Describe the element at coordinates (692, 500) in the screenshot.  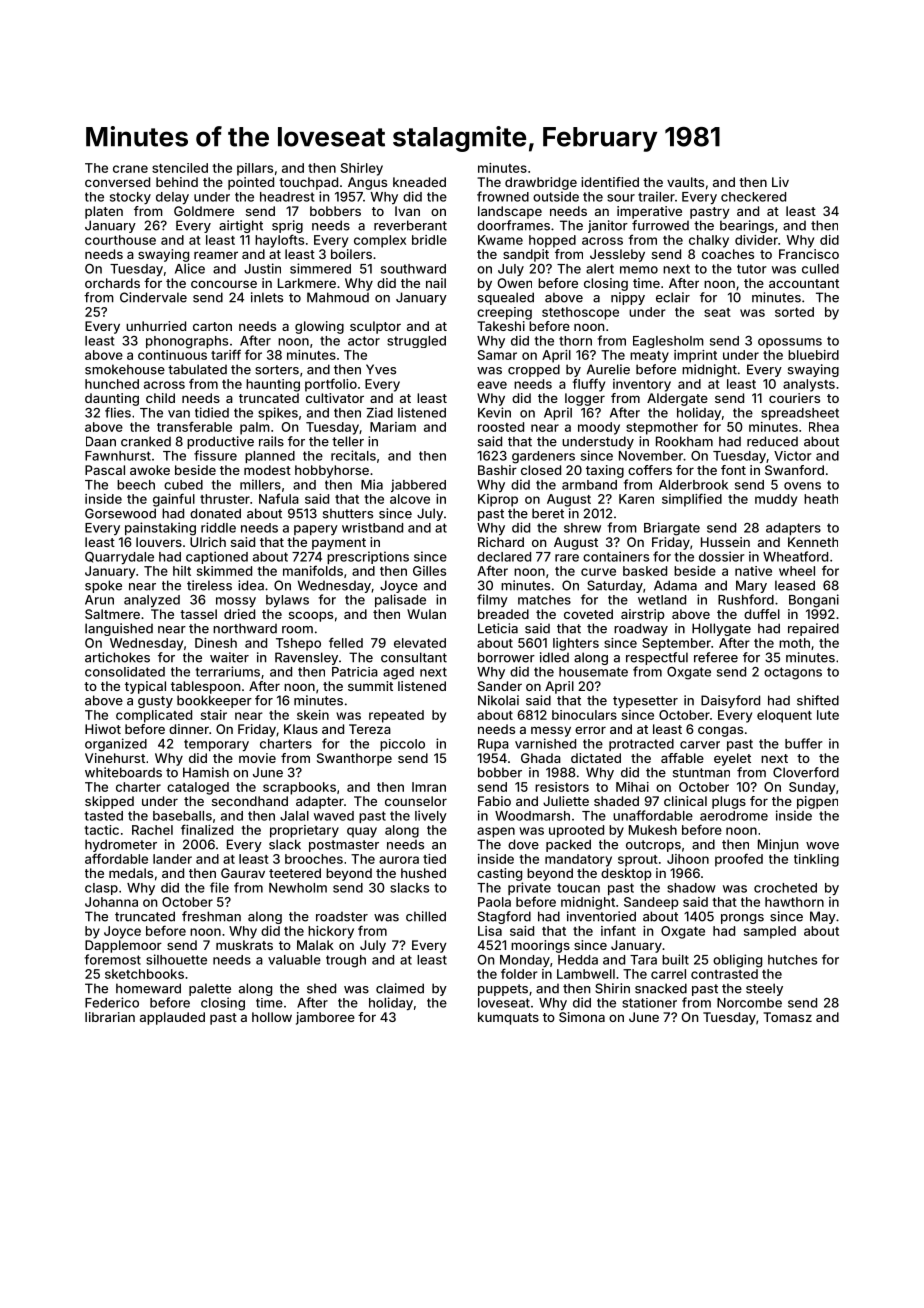
I see `simplified` at that location.
